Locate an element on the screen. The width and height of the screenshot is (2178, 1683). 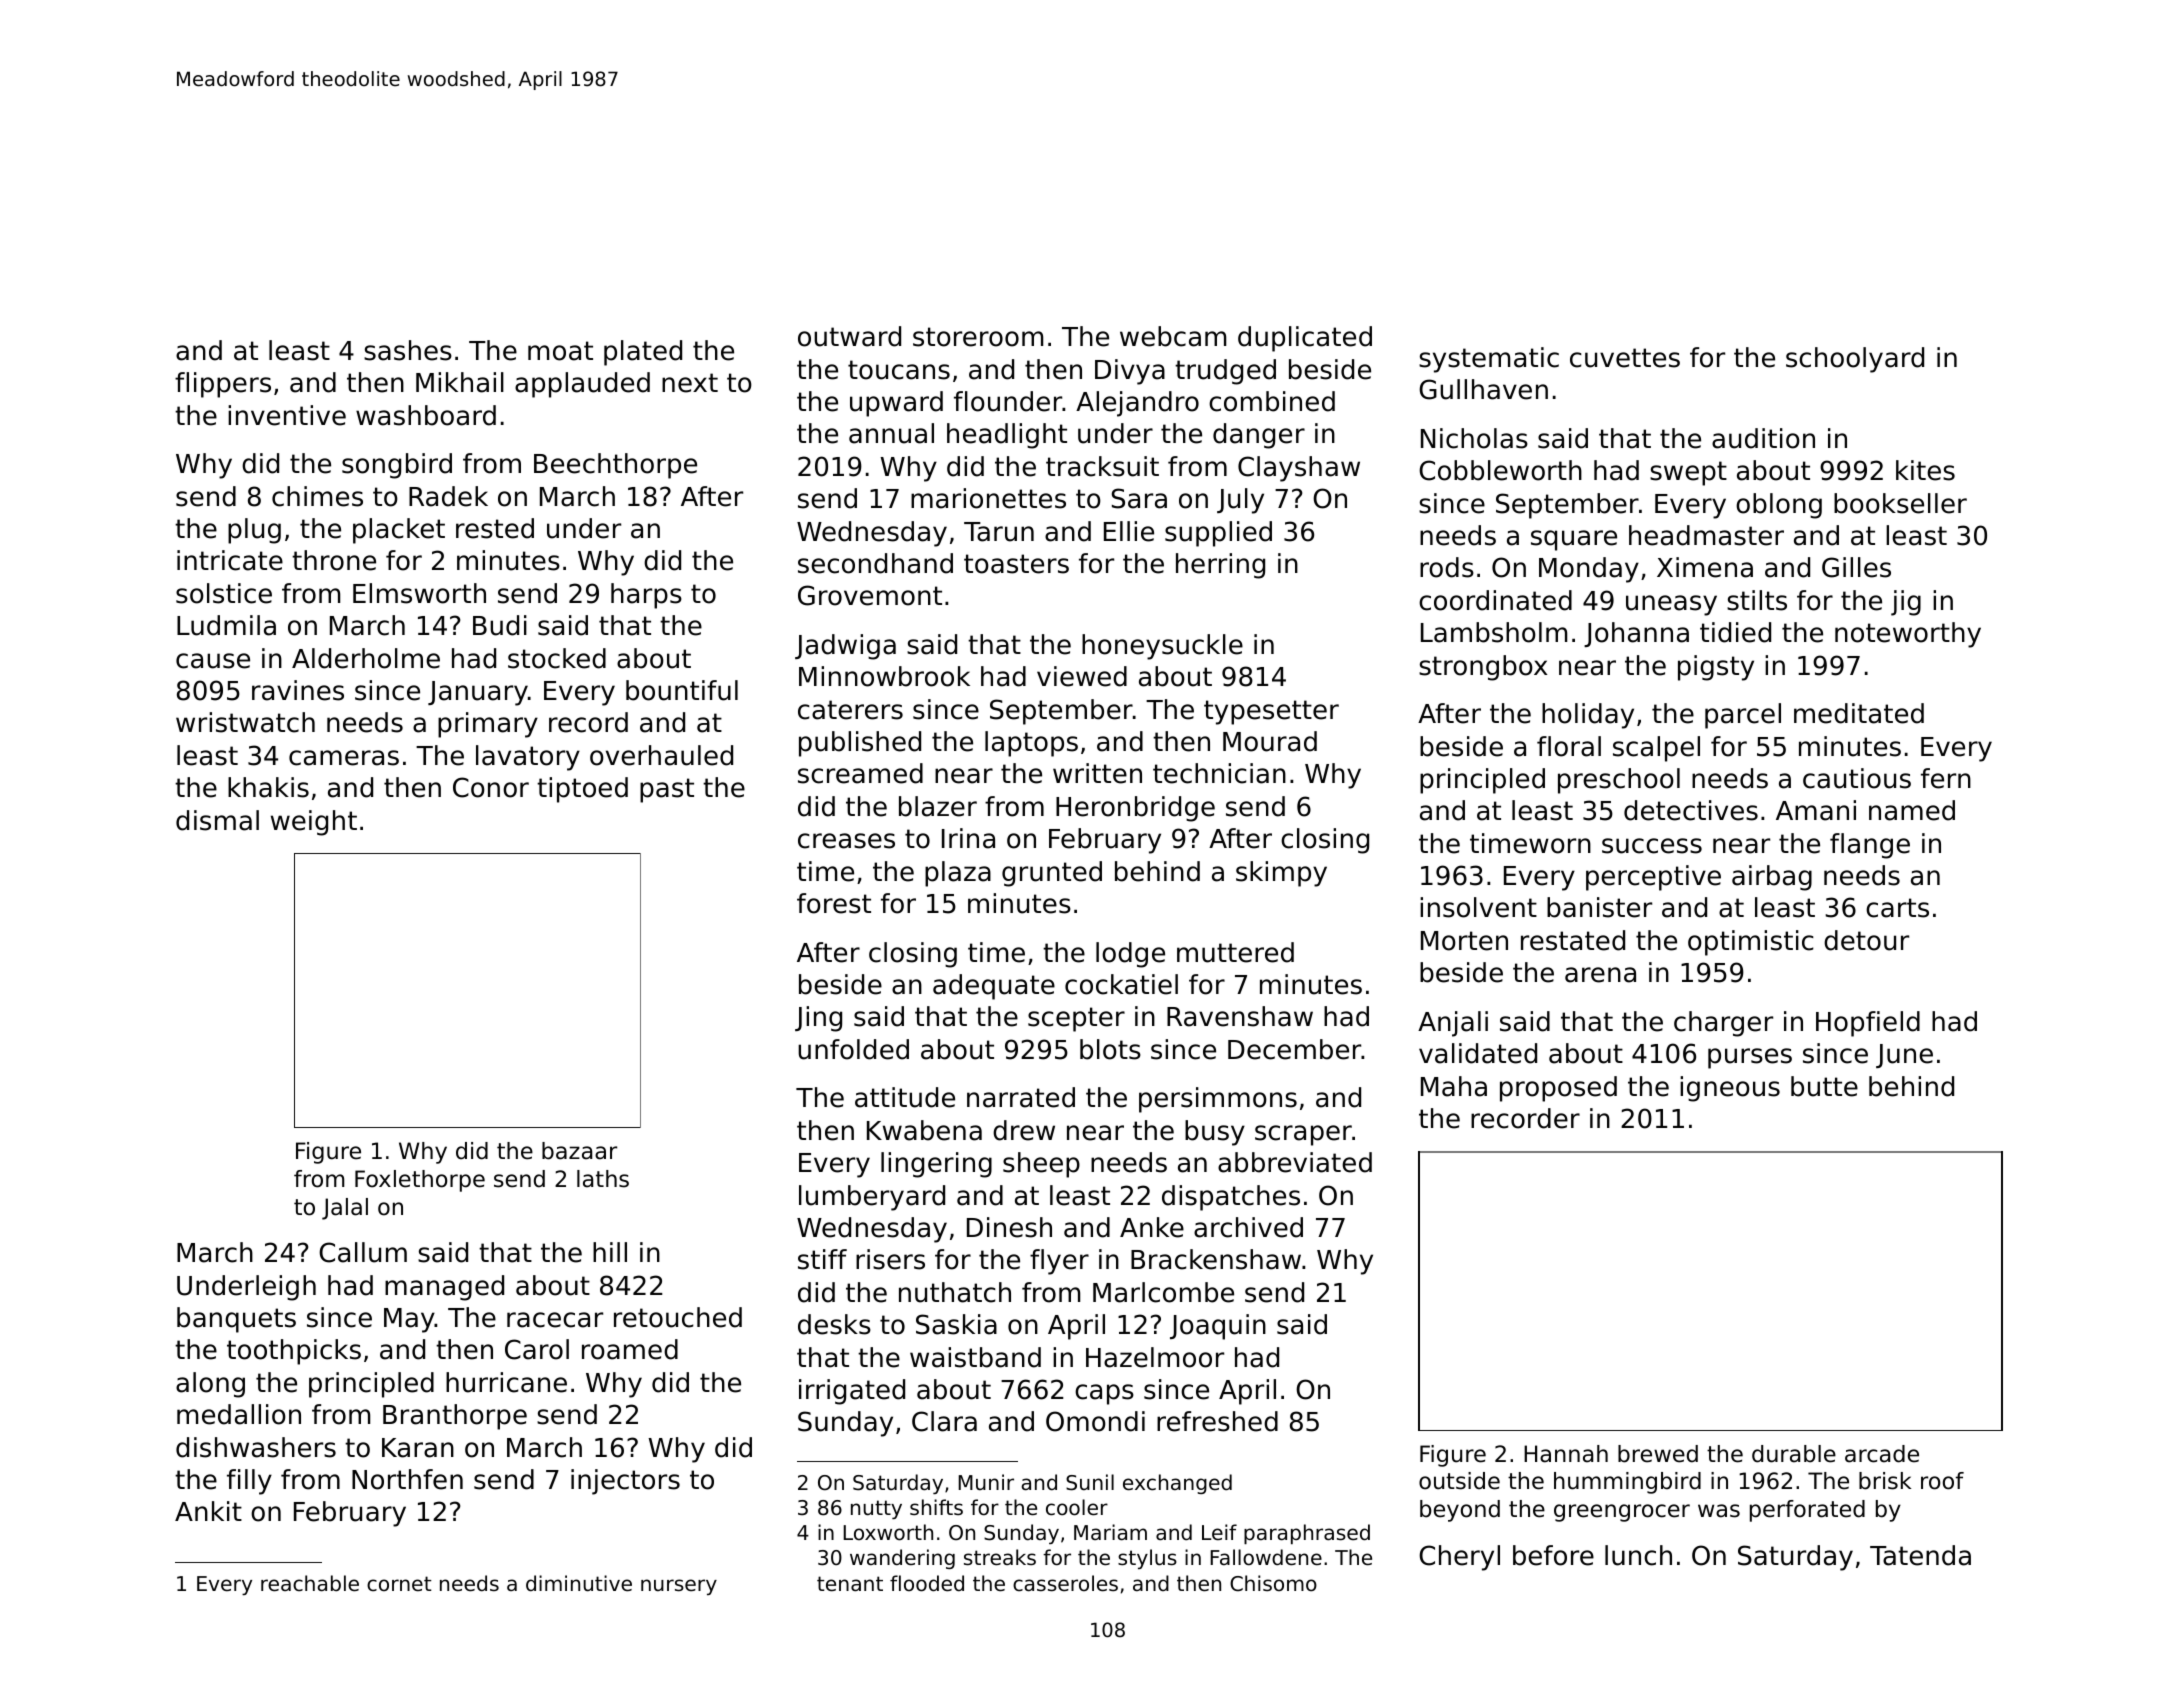
flippers is located at coordinates (223, 385).
